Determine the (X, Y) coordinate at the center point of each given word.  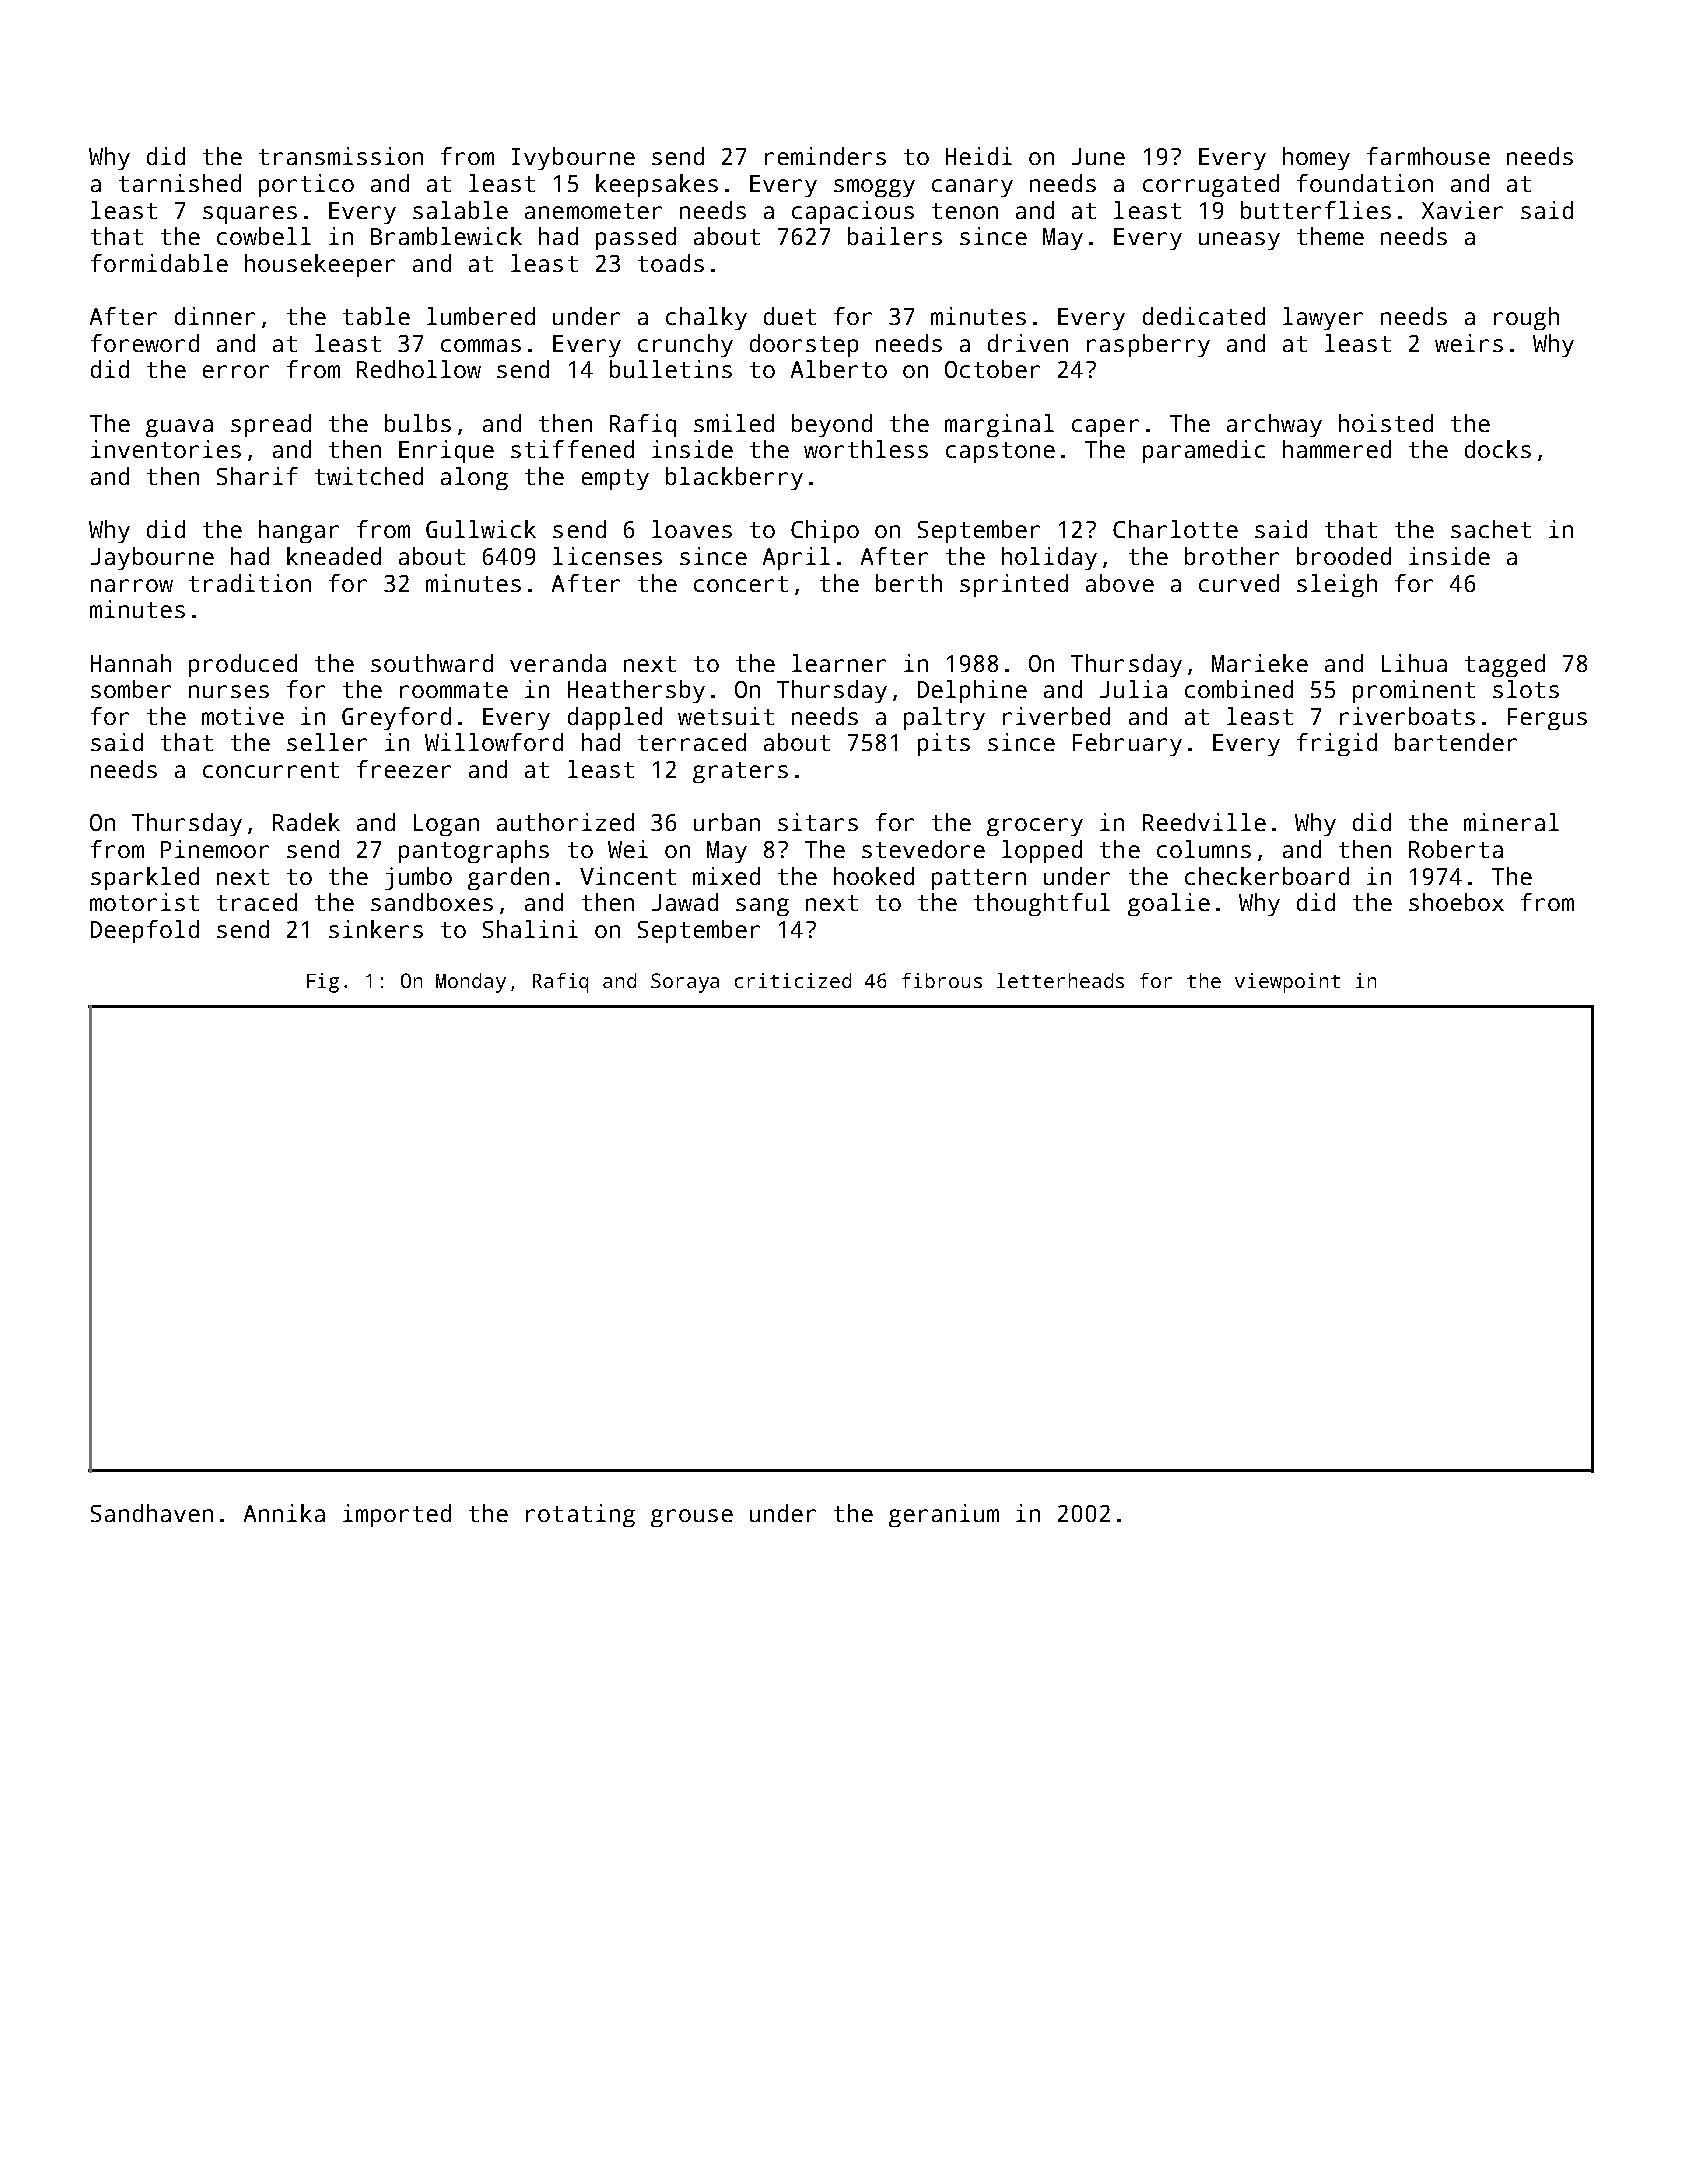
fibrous (942, 980)
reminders (825, 156)
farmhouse (1428, 156)
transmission (341, 156)
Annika (284, 1513)
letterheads (1060, 980)
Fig (323, 983)
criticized (793, 980)
